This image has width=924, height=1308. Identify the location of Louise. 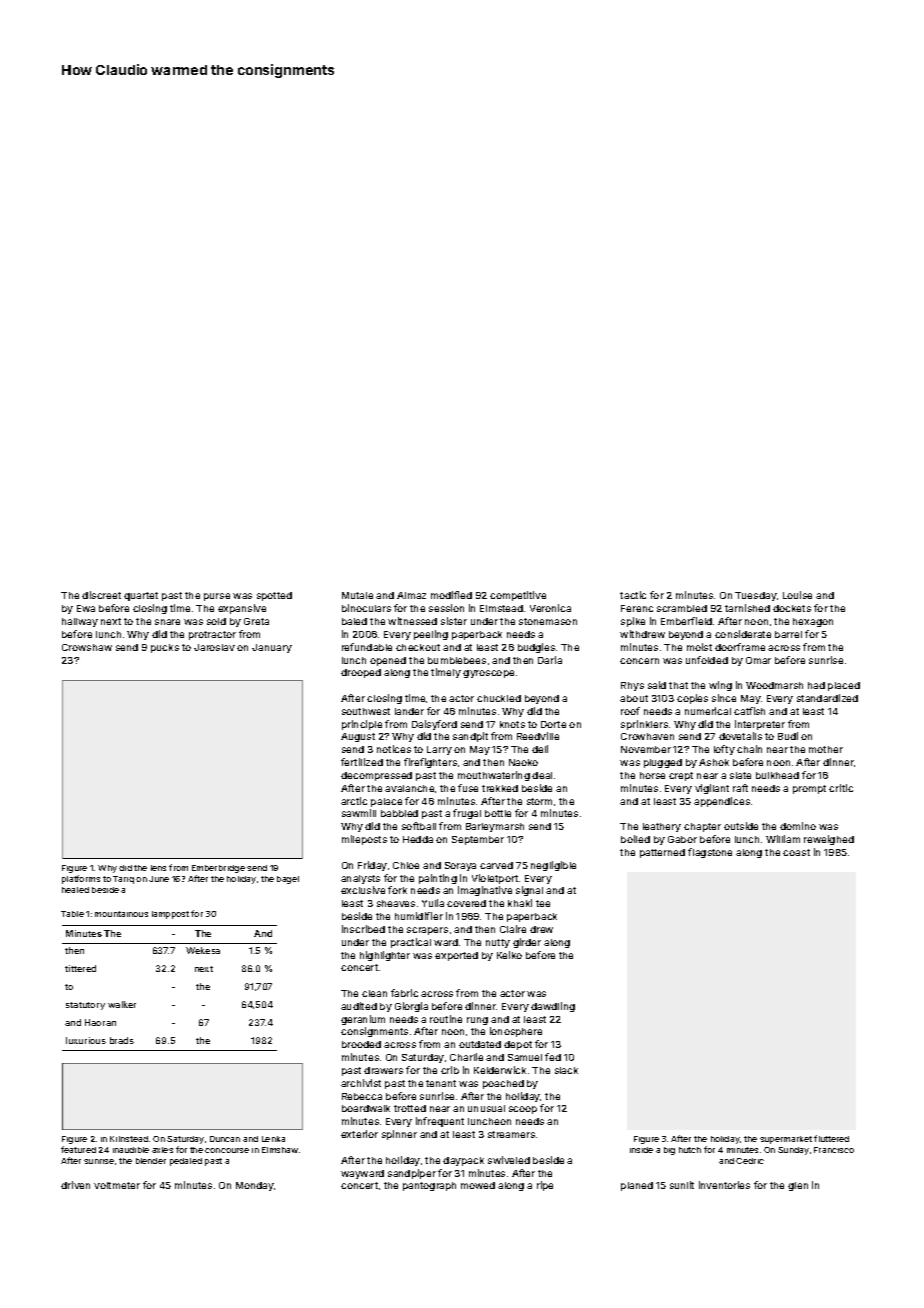
(797, 595).
